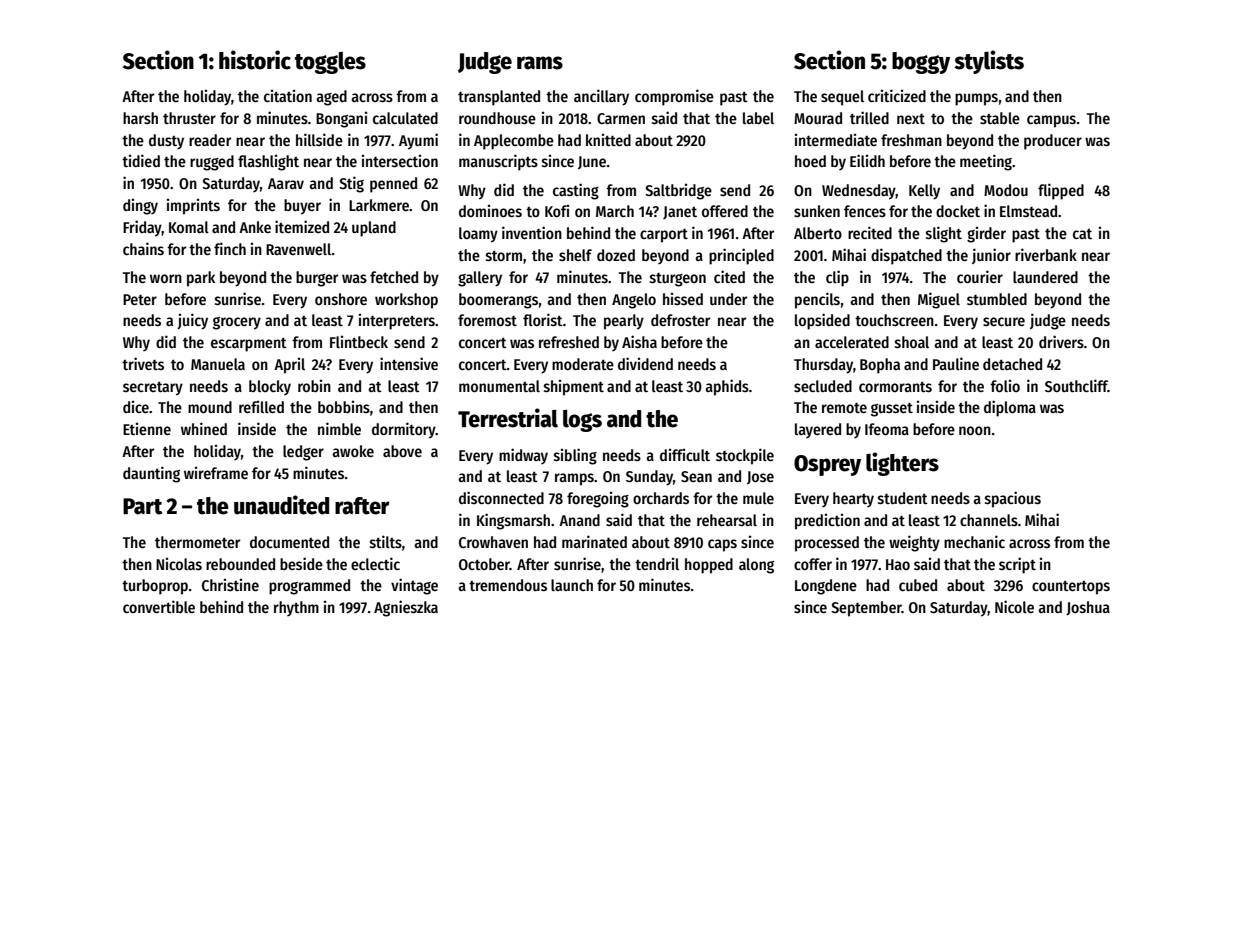 The height and width of the document is (952, 1233). What do you see at coordinates (989, 62) in the document?
I see `stylists` at bounding box center [989, 62].
